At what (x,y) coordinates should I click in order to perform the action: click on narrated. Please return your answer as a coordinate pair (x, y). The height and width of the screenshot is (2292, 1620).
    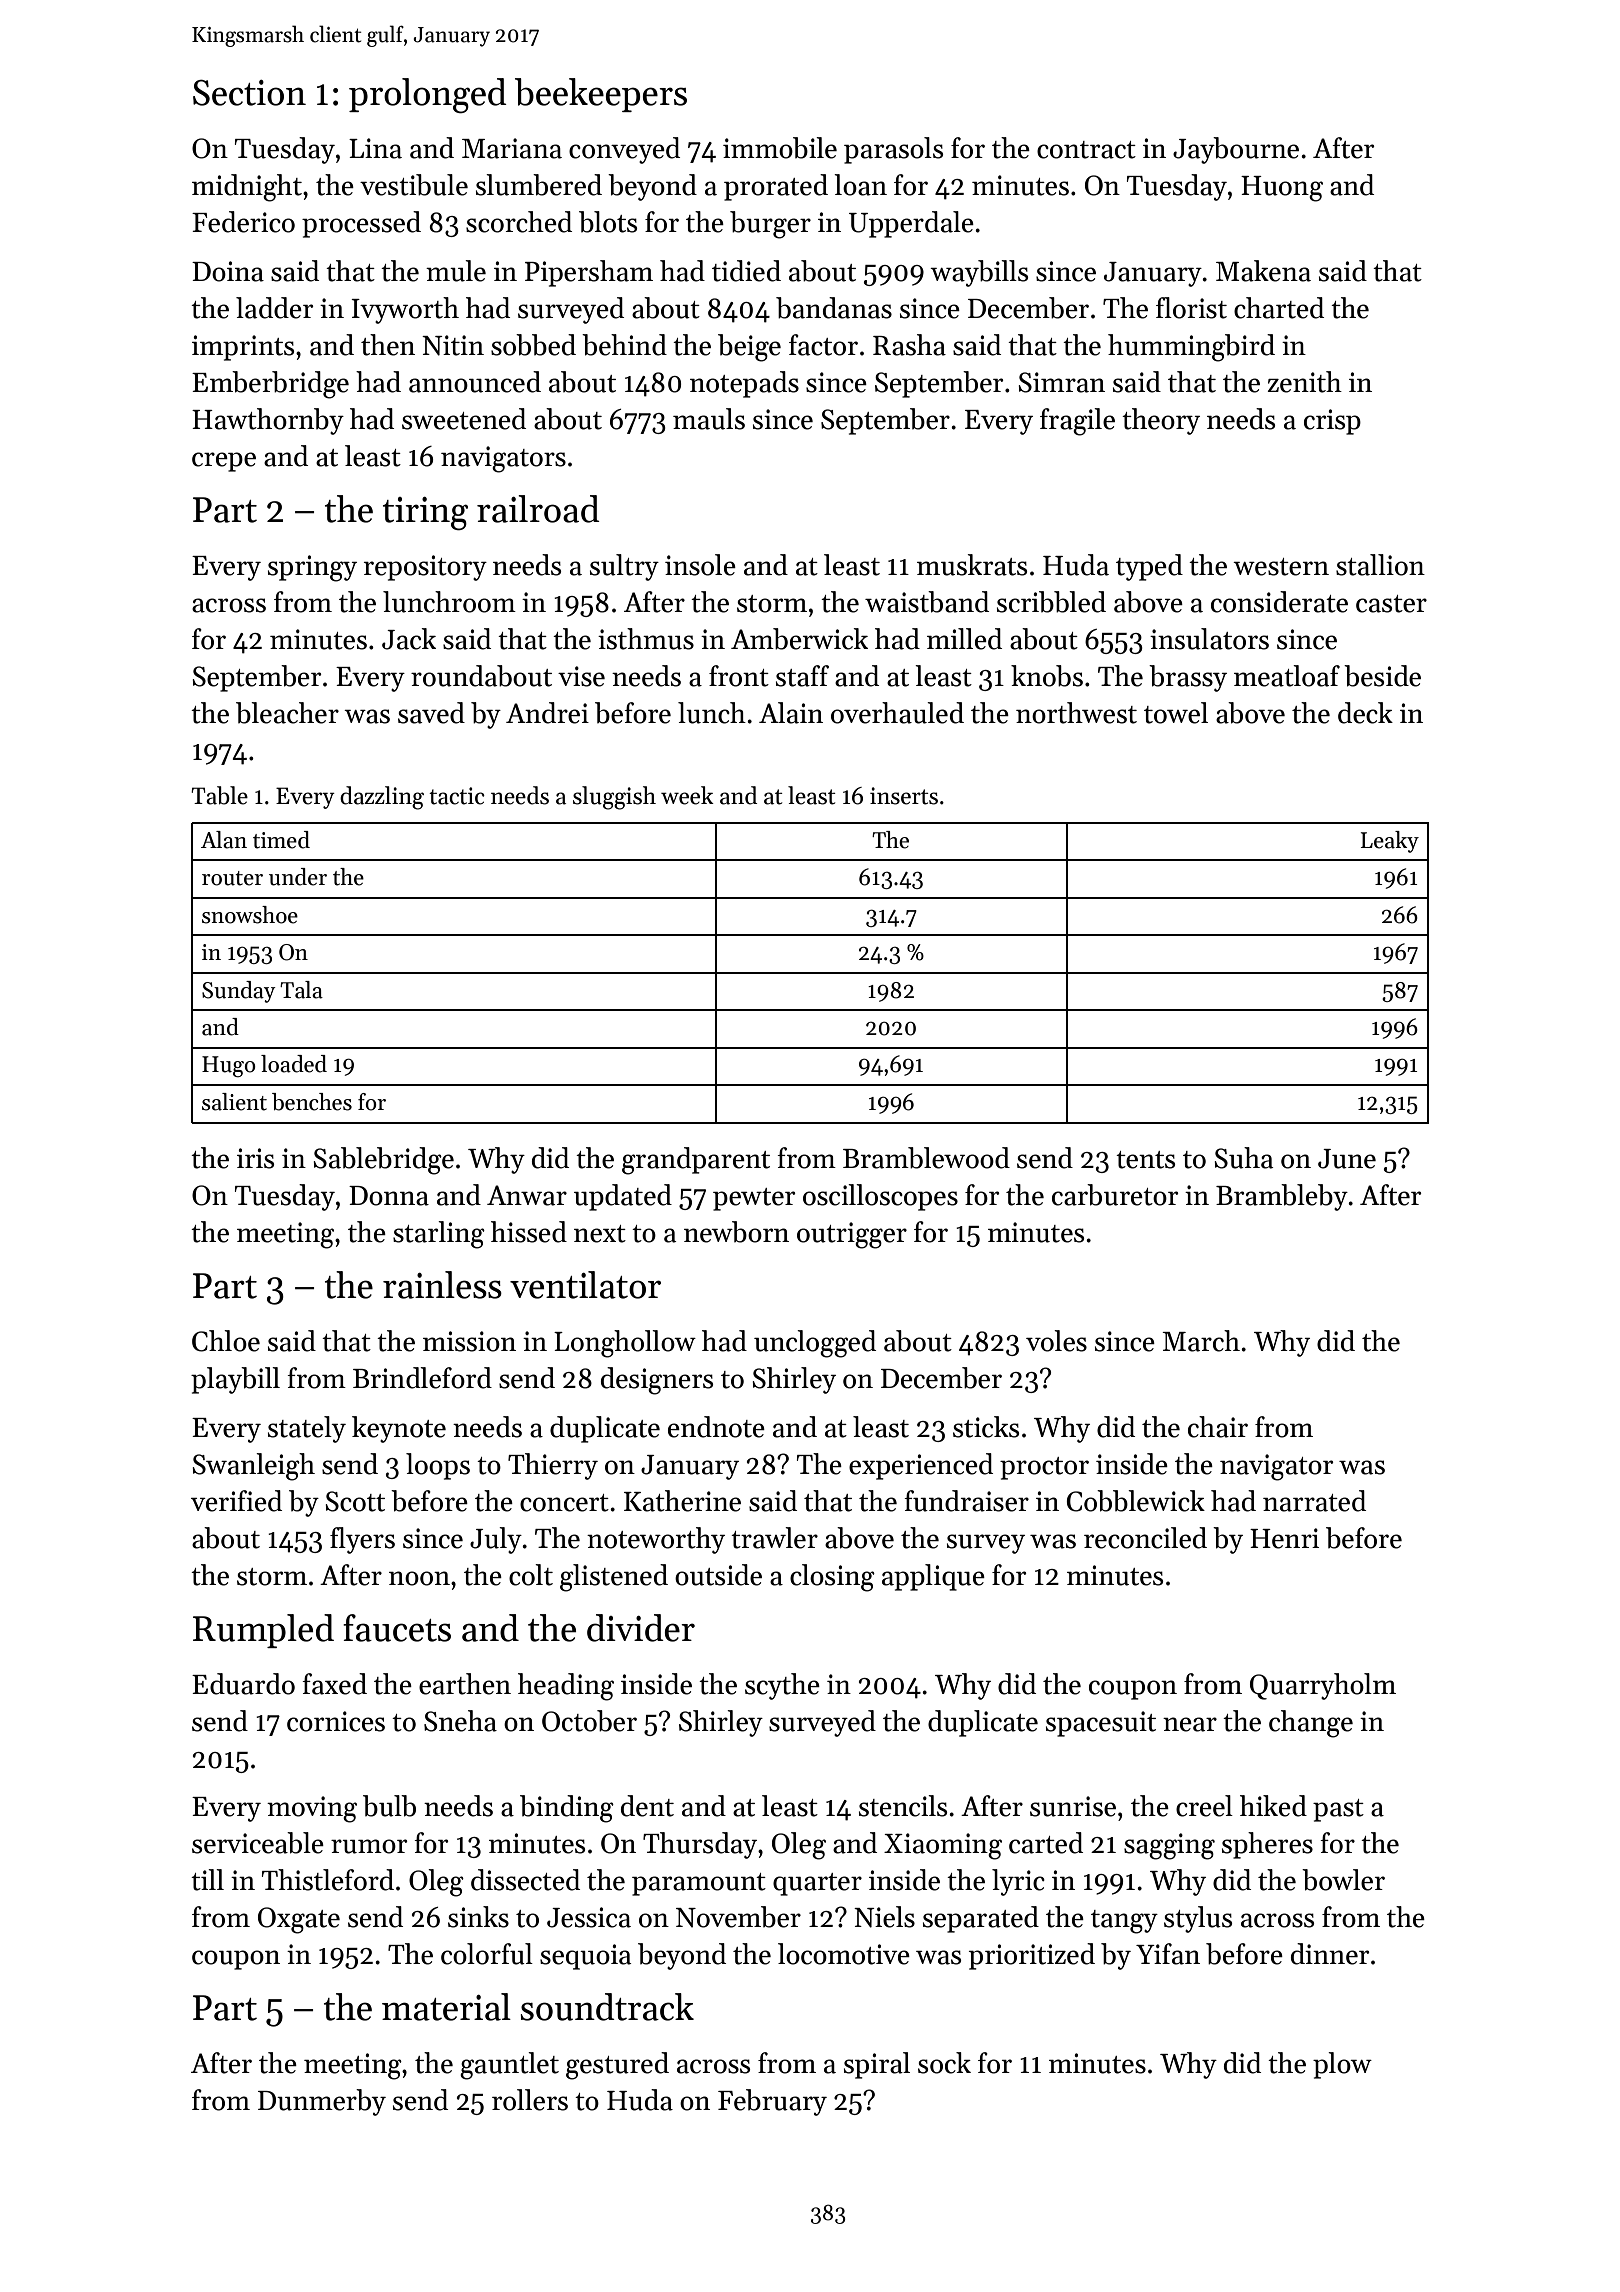
    Looking at the image, I should click on (1314, 1501).
